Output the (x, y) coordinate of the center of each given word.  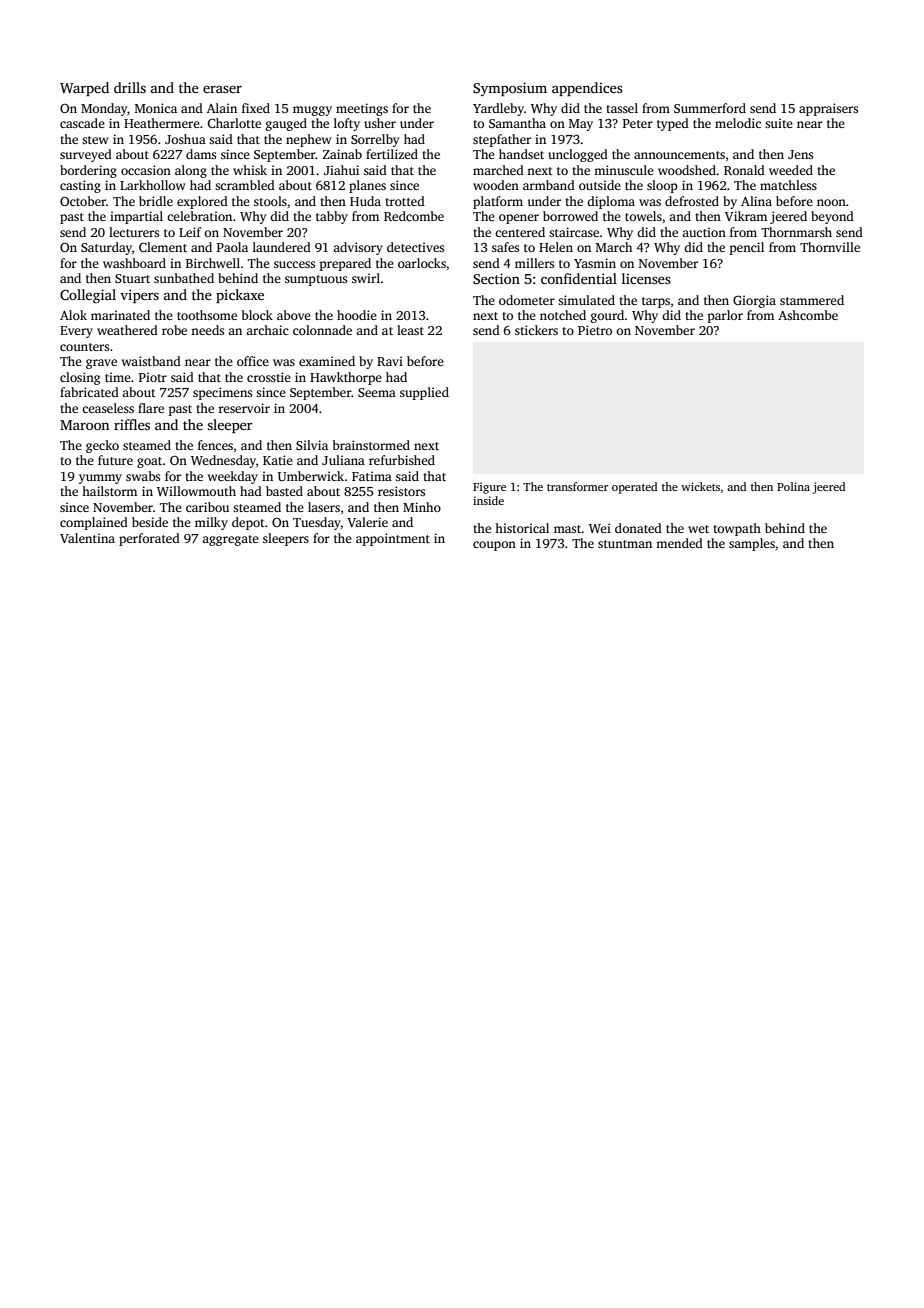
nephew (308, 140)
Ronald (744, 170)
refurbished (402, 460)
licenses (646, 278)
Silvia (312, 445)
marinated (120, 315)
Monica (156, 108)
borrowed (570, 216)
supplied (424, 393)
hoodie (357, 315)
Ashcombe (808, 315)
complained (94, 523)
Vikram (746, 216)
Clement (163, 247)
